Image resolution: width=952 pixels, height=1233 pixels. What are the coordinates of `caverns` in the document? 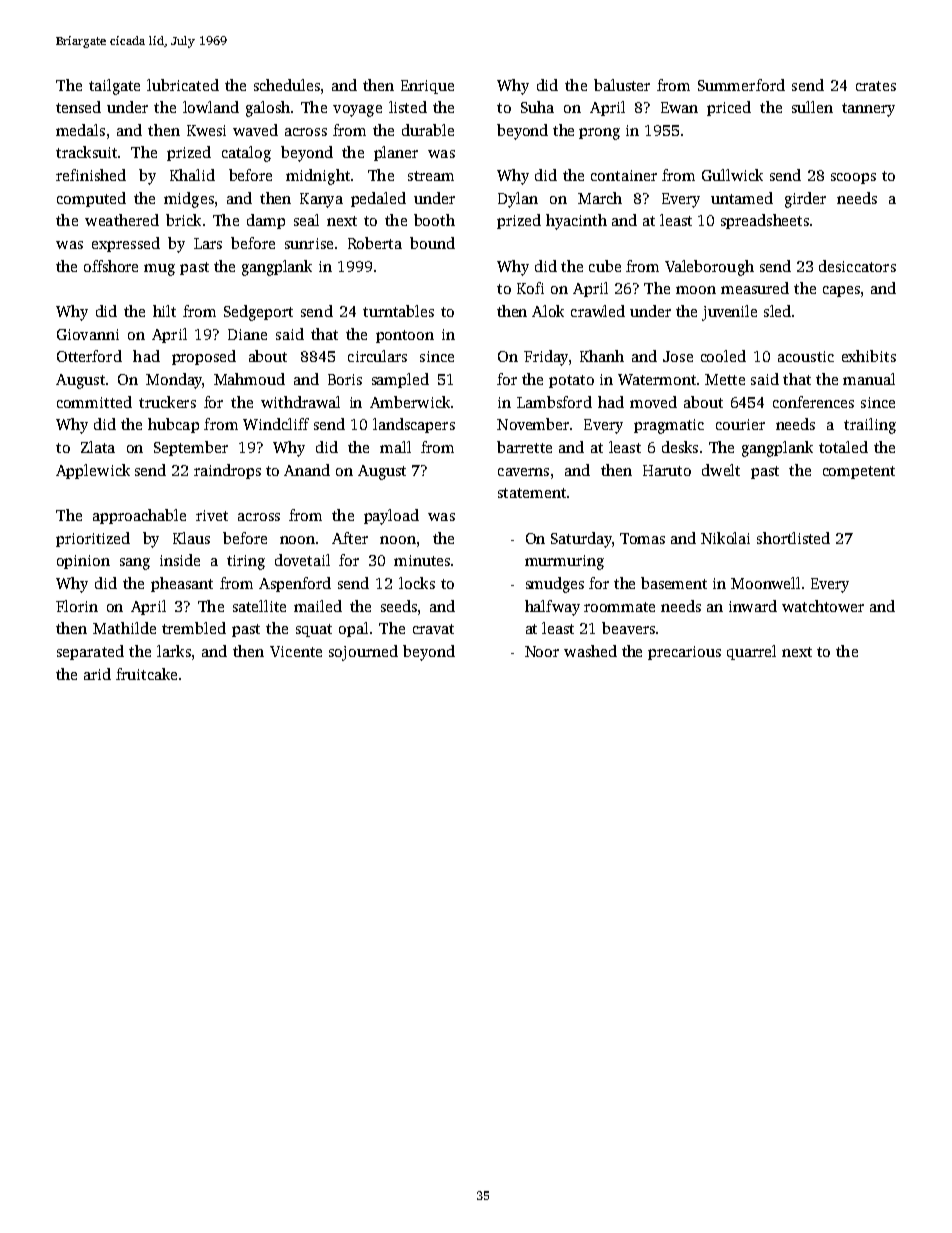 It's located at (523, 472).
